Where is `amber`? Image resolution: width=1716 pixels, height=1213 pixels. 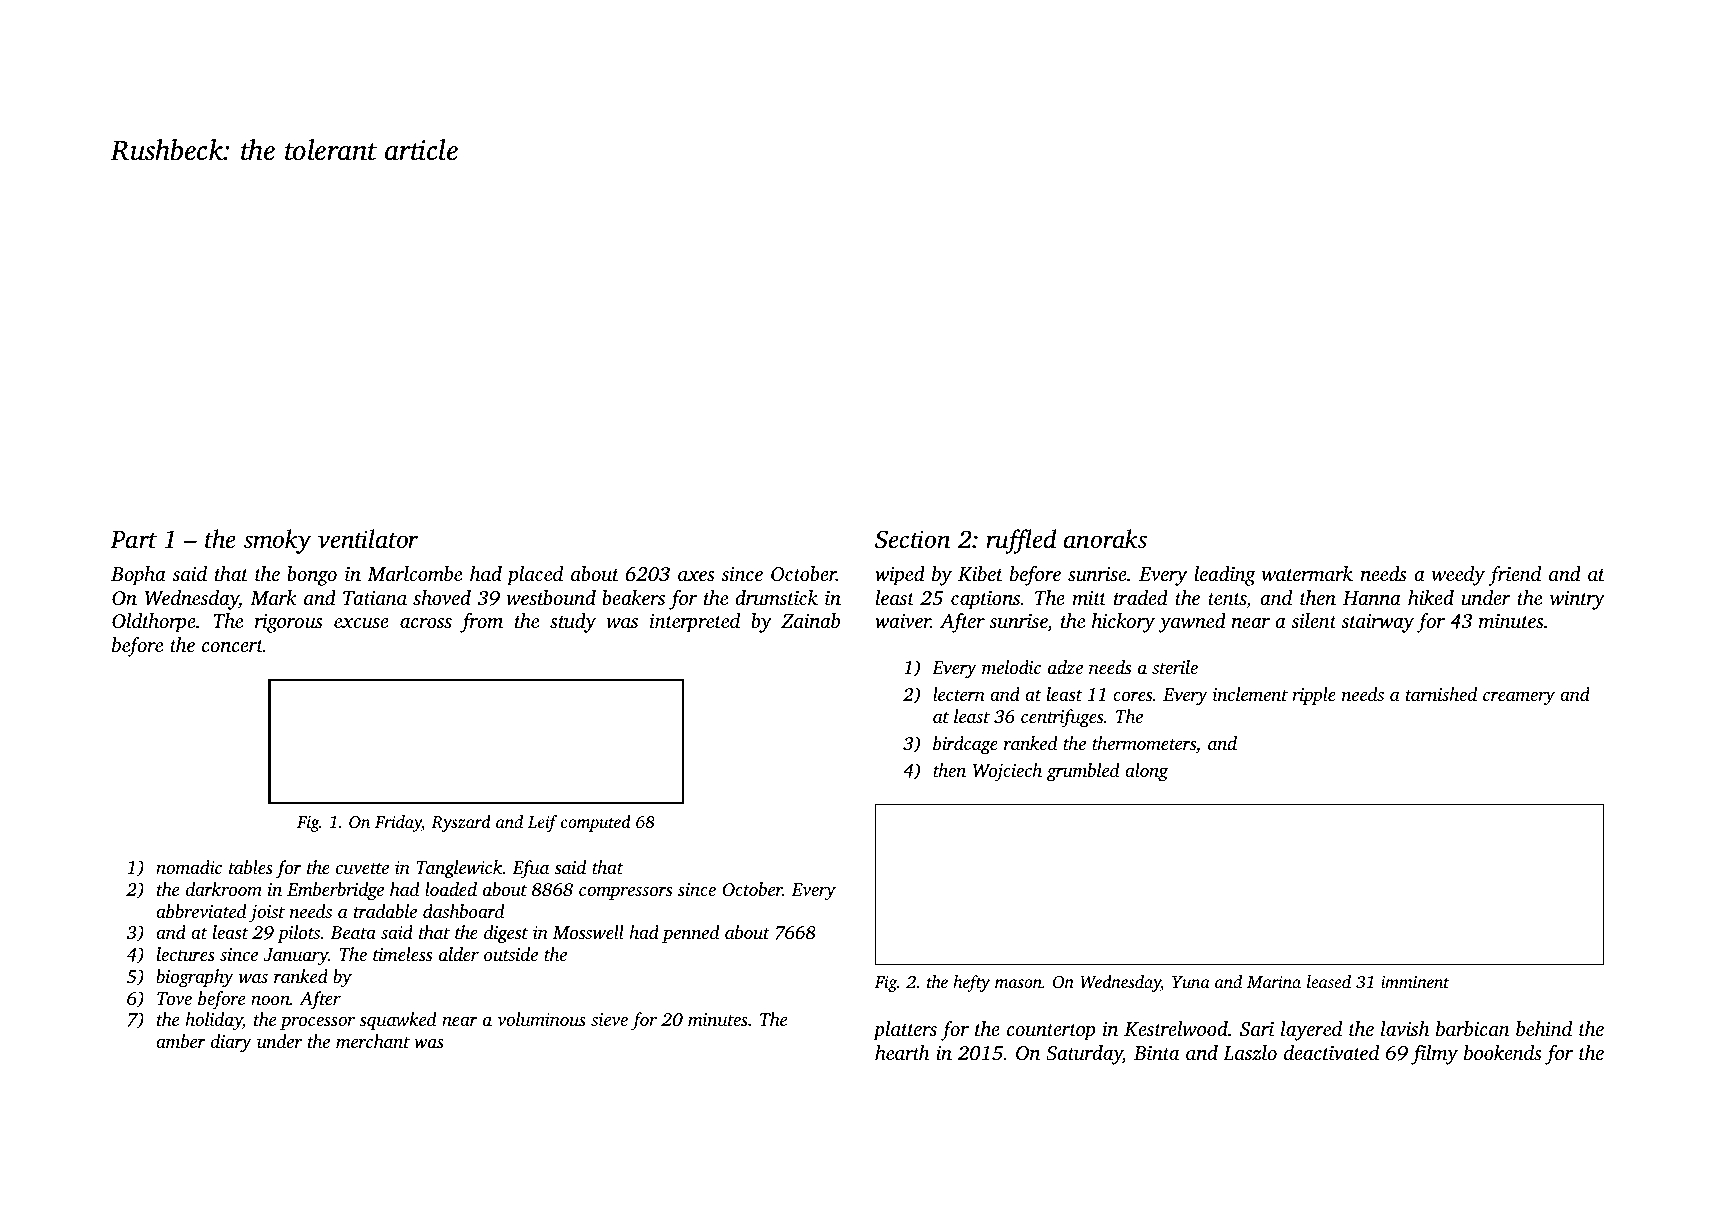 amber is located at coordinates (181, 1041).
